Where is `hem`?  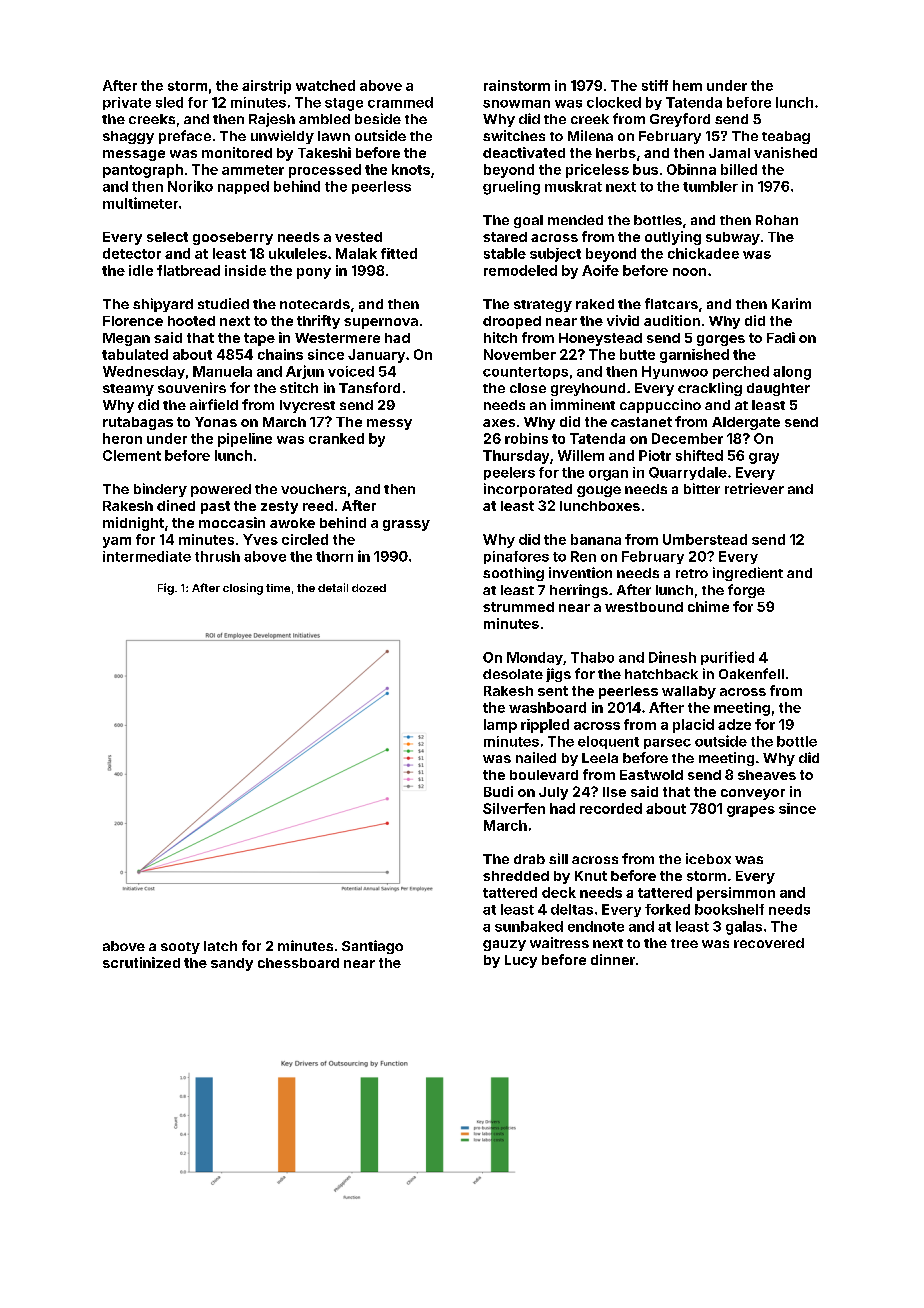 hem is located at coordinates (687, 85).
